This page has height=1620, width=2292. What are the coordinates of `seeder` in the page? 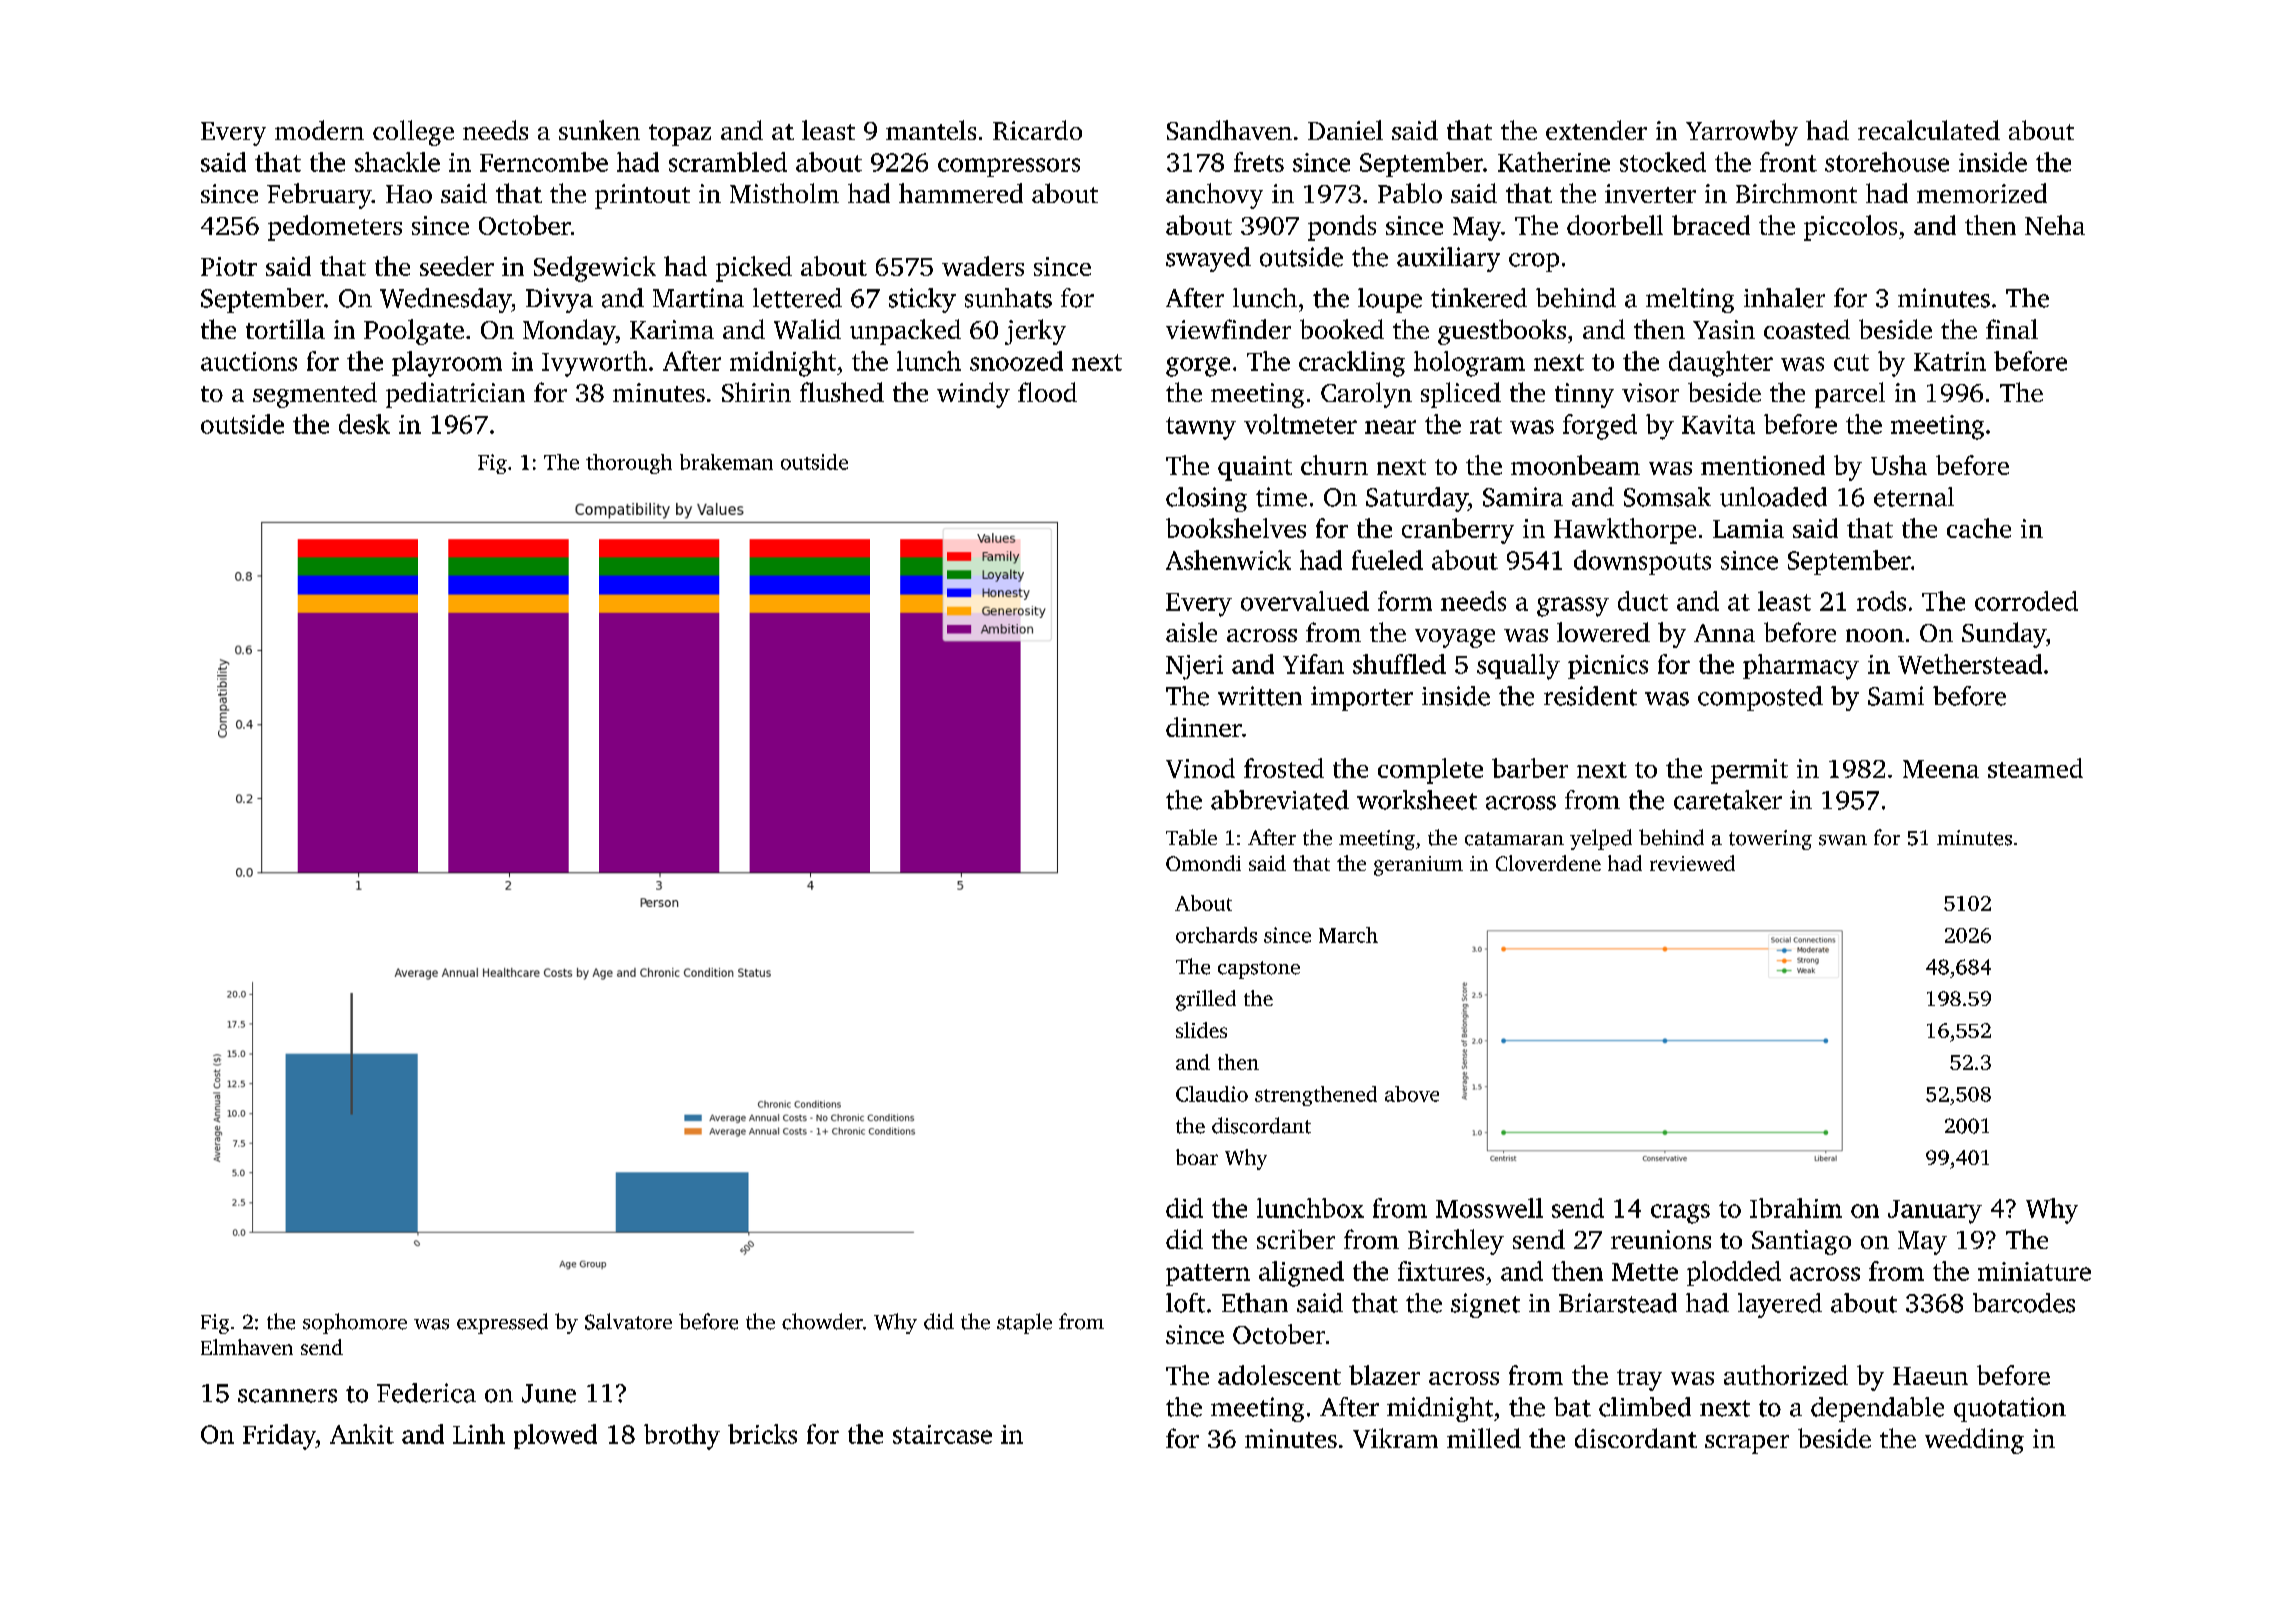 It's located at (457, 266).
